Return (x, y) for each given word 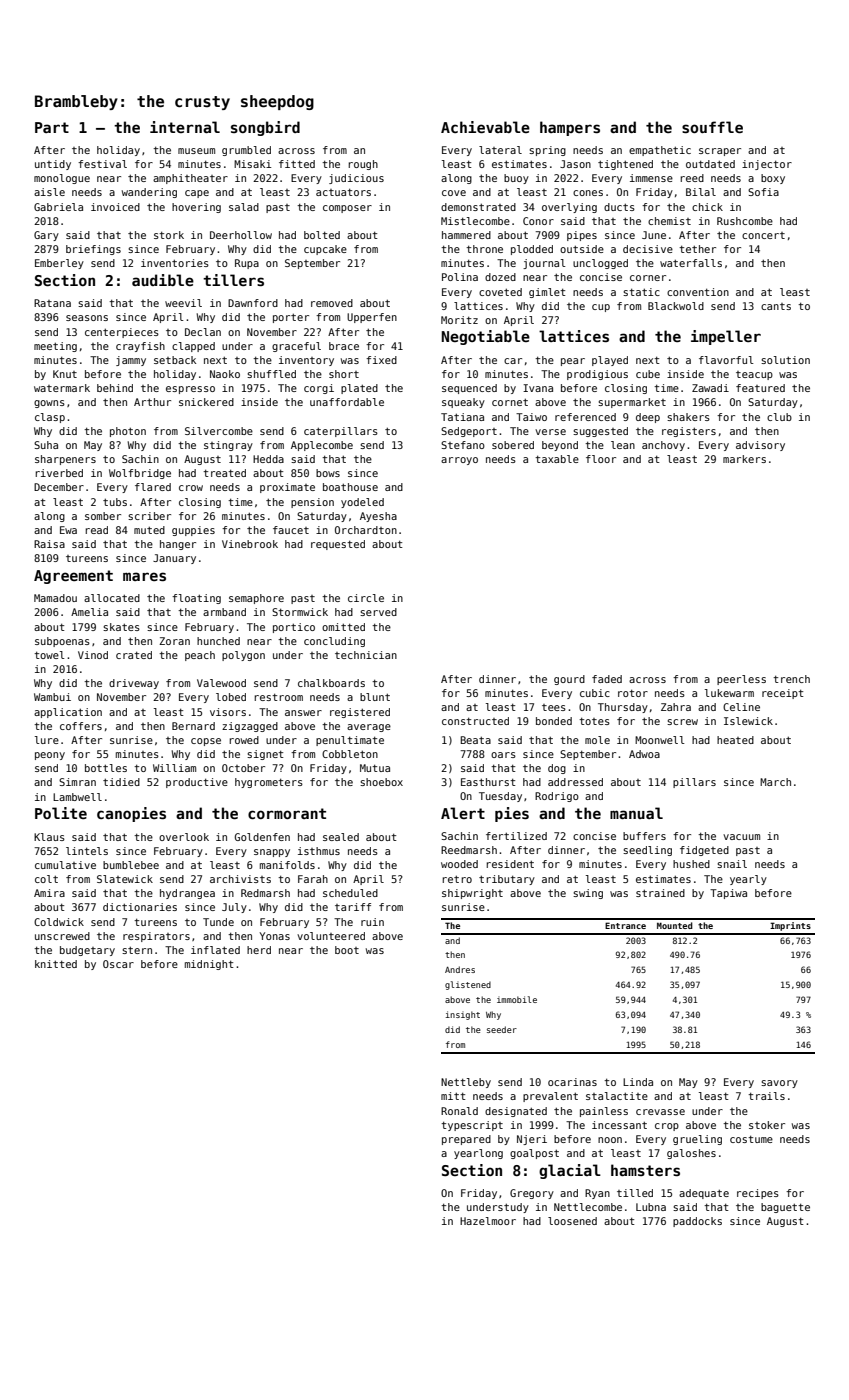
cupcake (325, 250)
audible (163, 280)
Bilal (701, 192)
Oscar (118, 964)
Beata (475, 740)
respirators (156, 937)
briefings (93, 250)
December (59, 487)
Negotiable (486, 337)
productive (197, 783)
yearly (748, 880)
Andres (460, 969)
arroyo (459, 461)
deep (648, 418)
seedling (647, 851)
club (779, 417)
